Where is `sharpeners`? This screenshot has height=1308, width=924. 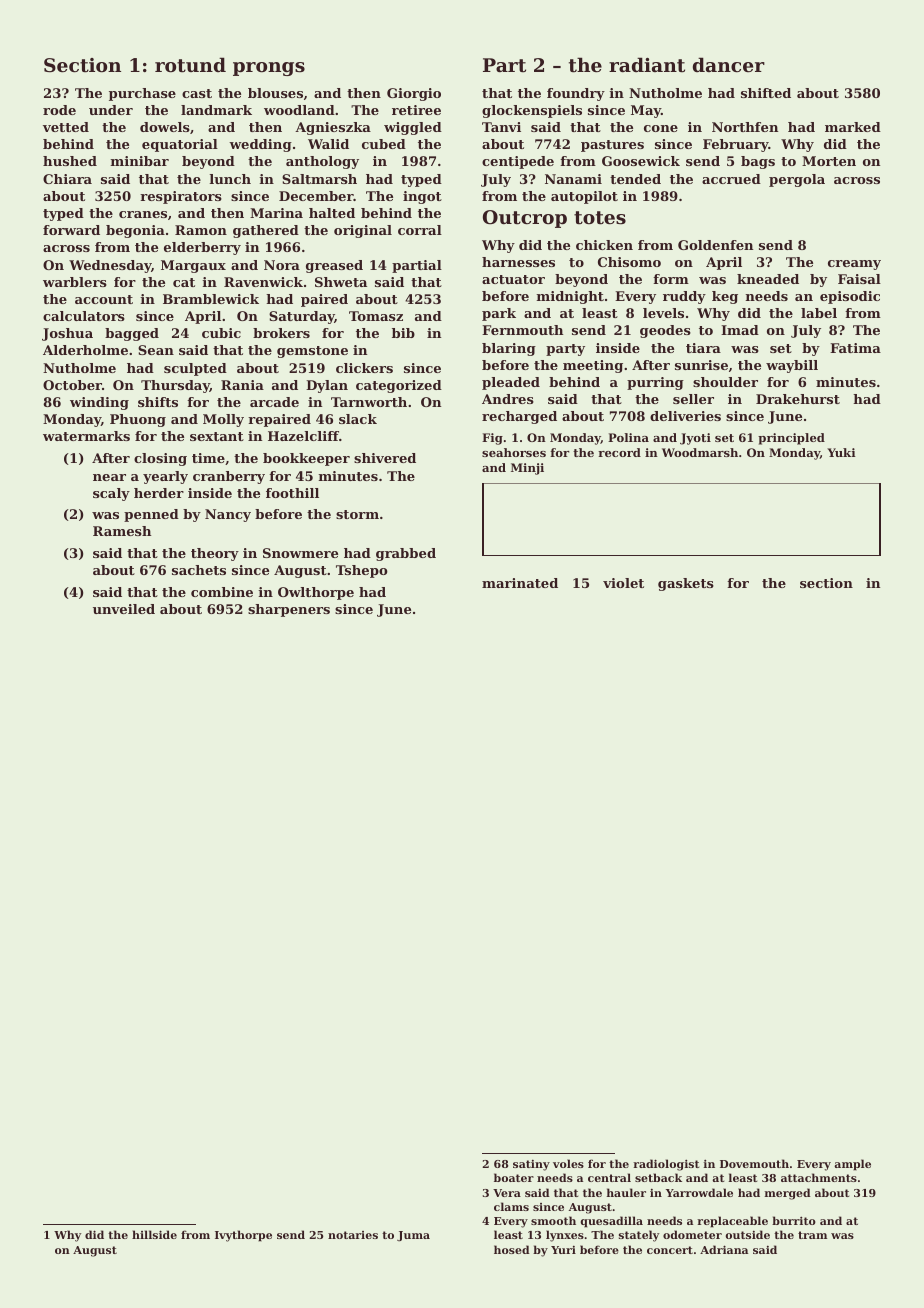
sharpeners is located at coordinates (289, 610).
